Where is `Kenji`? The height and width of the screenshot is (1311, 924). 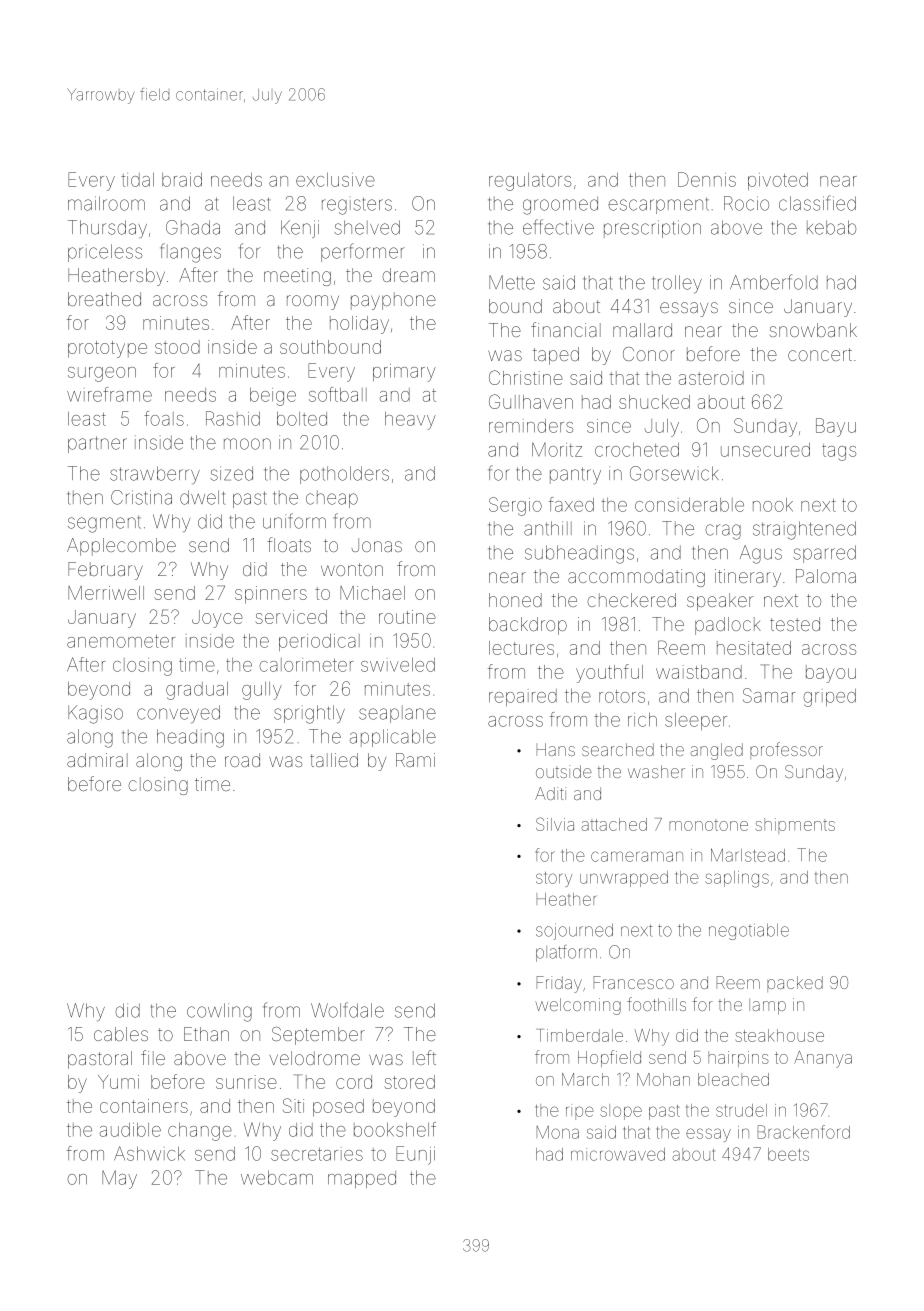 Kenji is located at coordinates (300, 229).
